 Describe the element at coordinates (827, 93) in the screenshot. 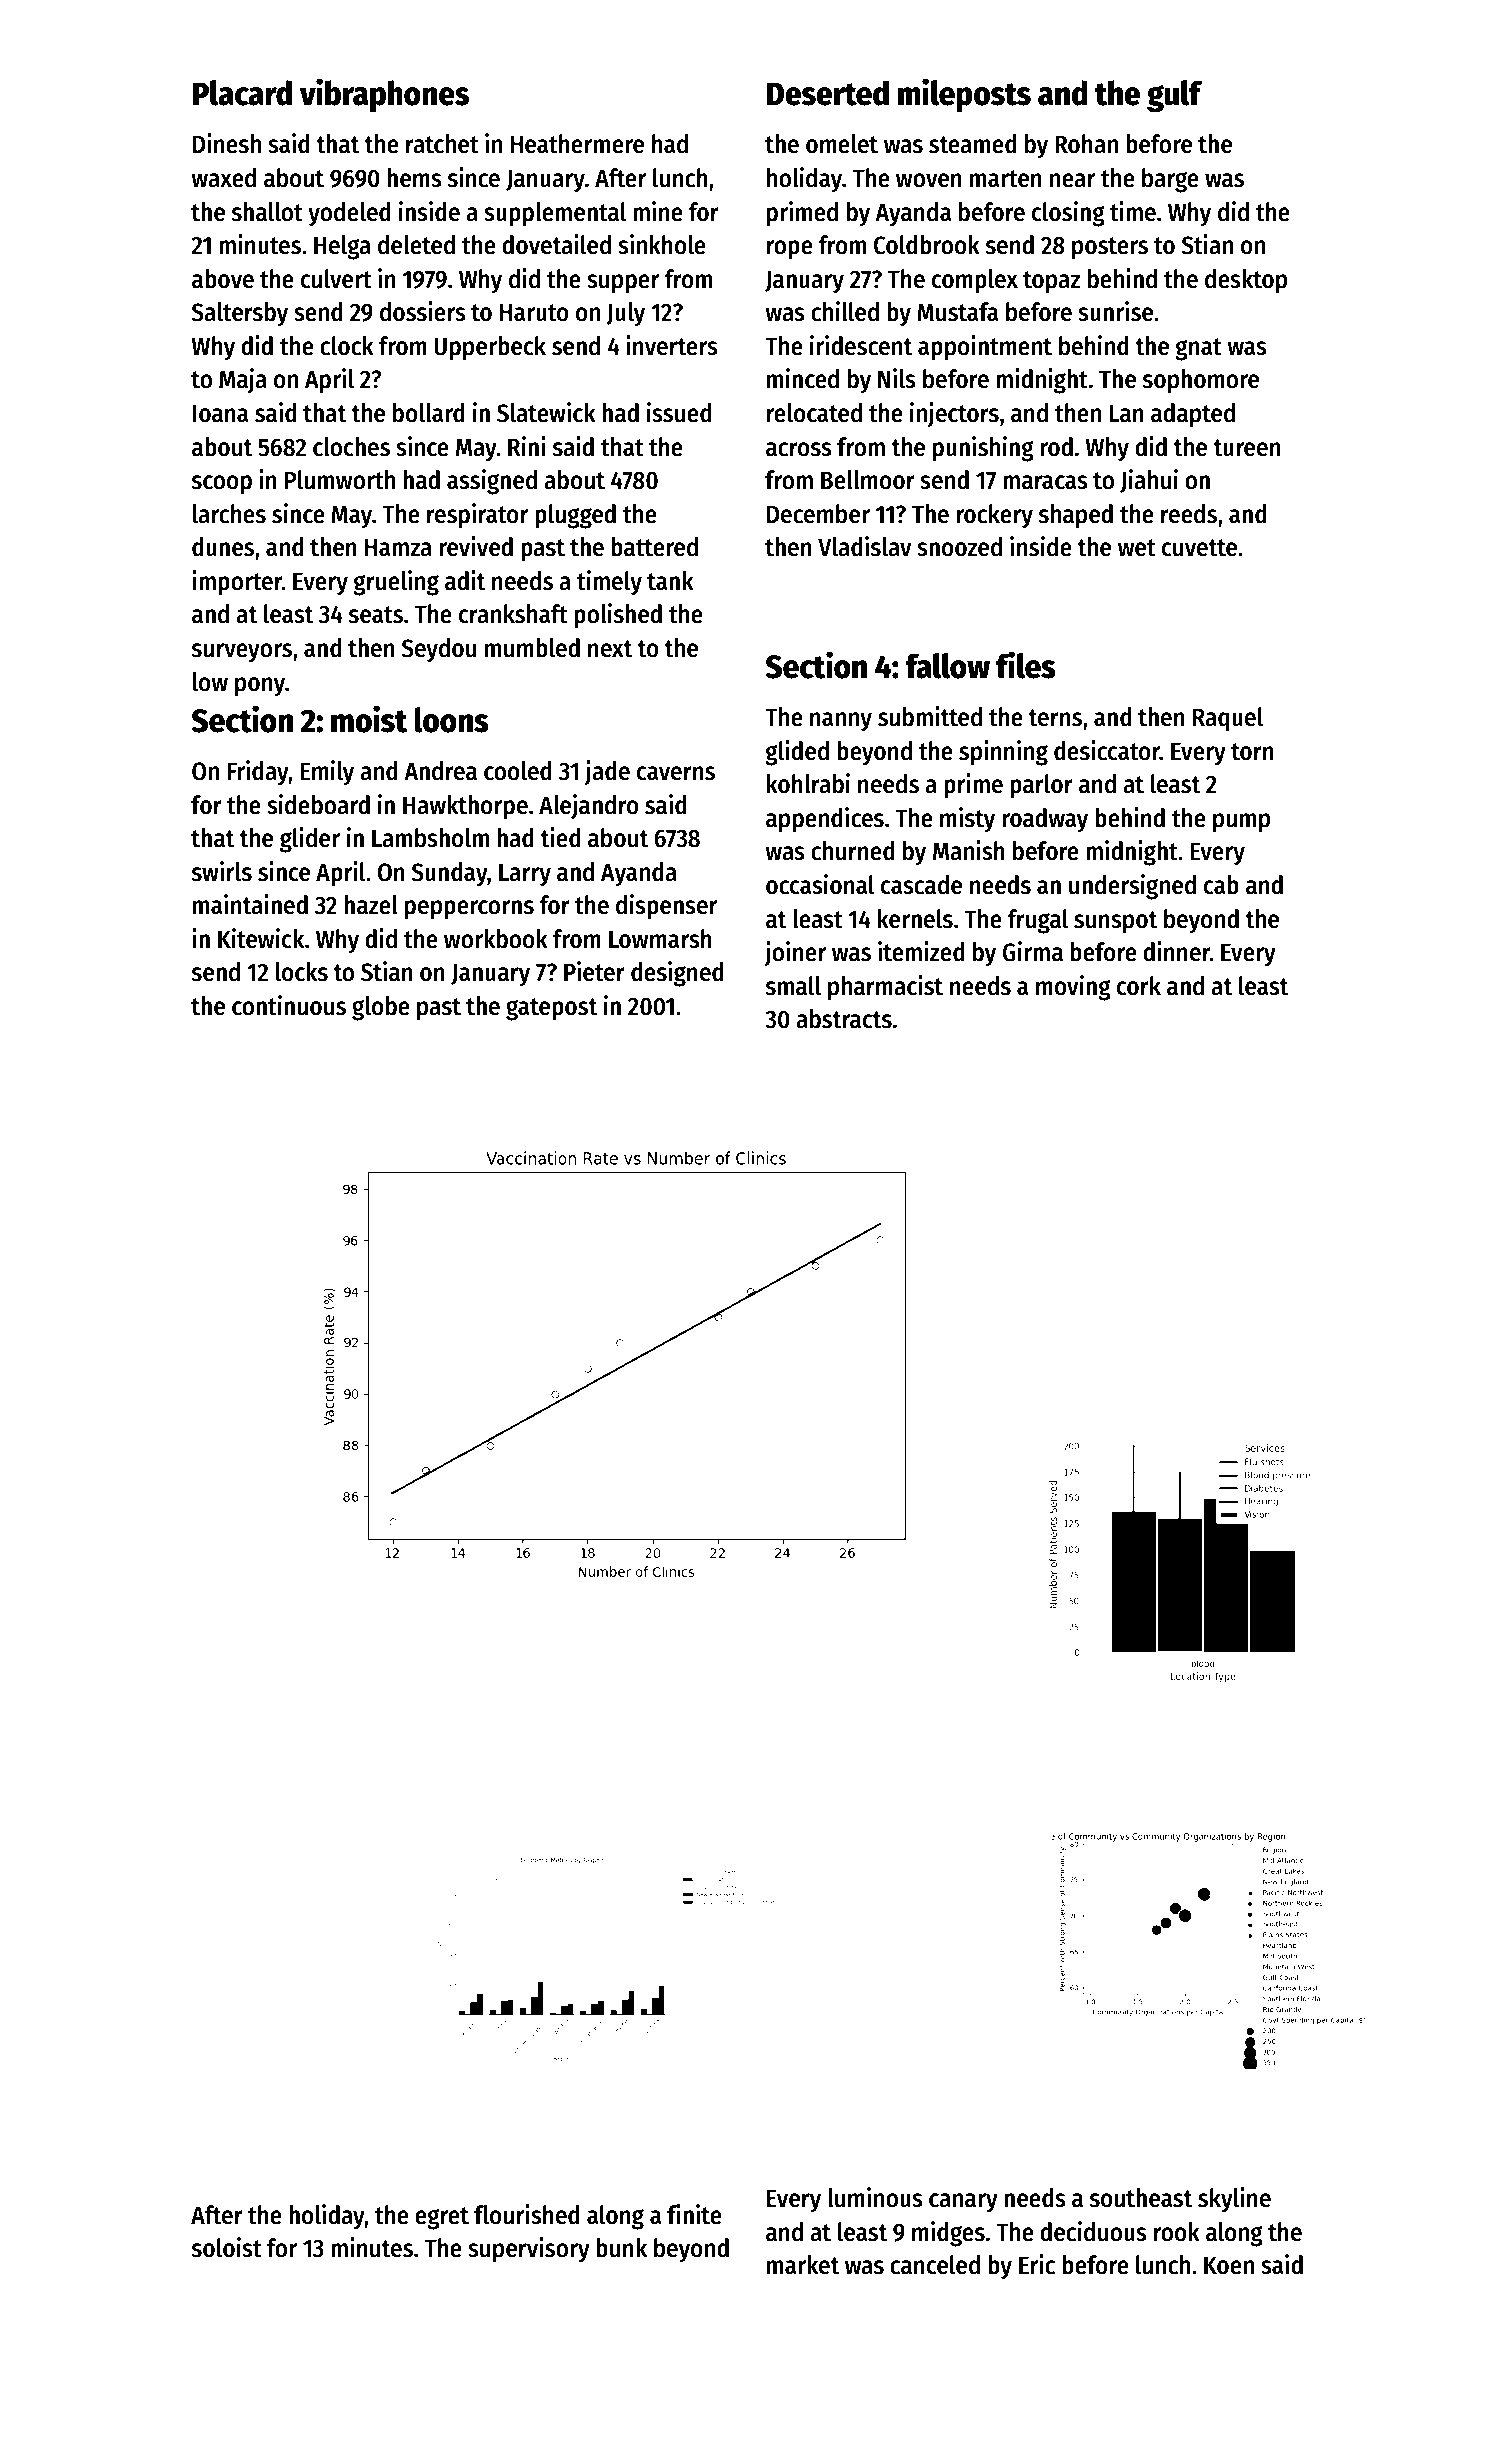

I see `Deserted` at that location.
